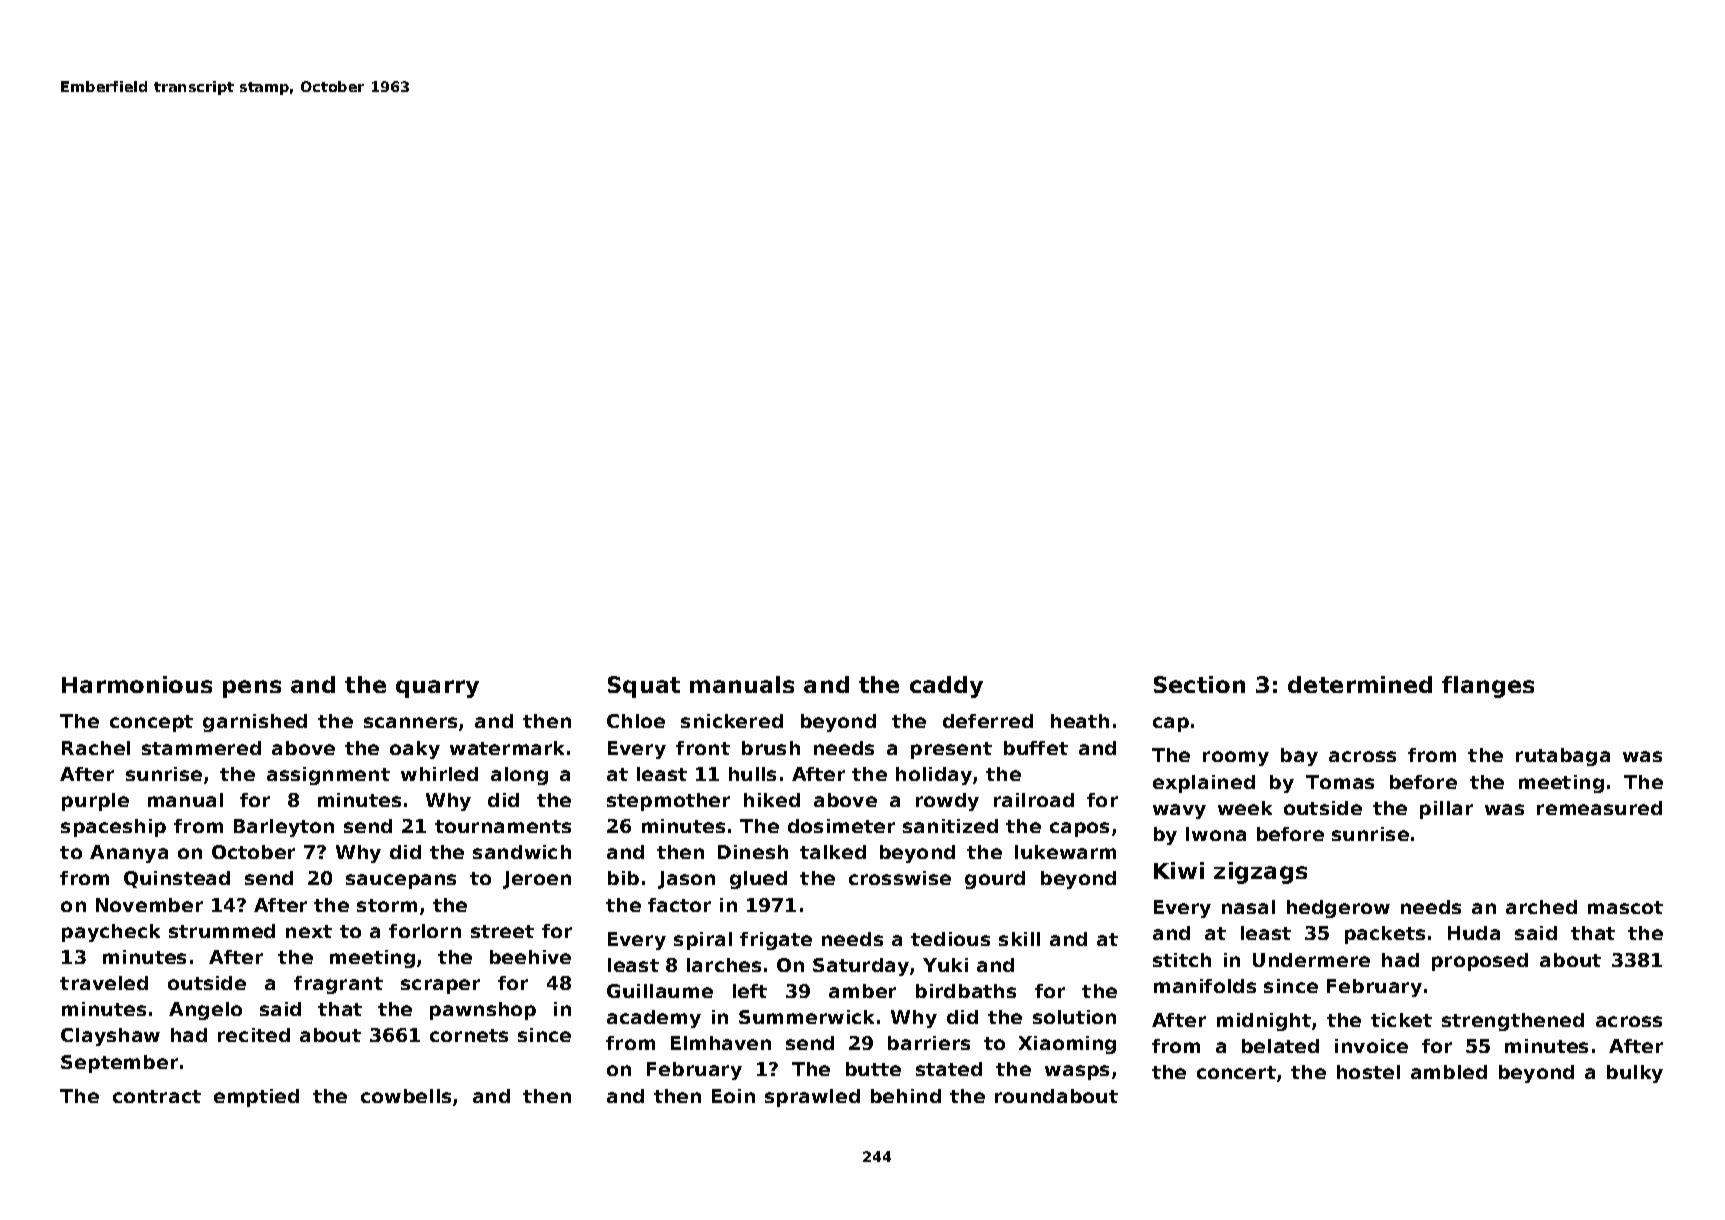 This image has height=1220, width=1725. I want to click on Iwona, so click(1216, 834).
